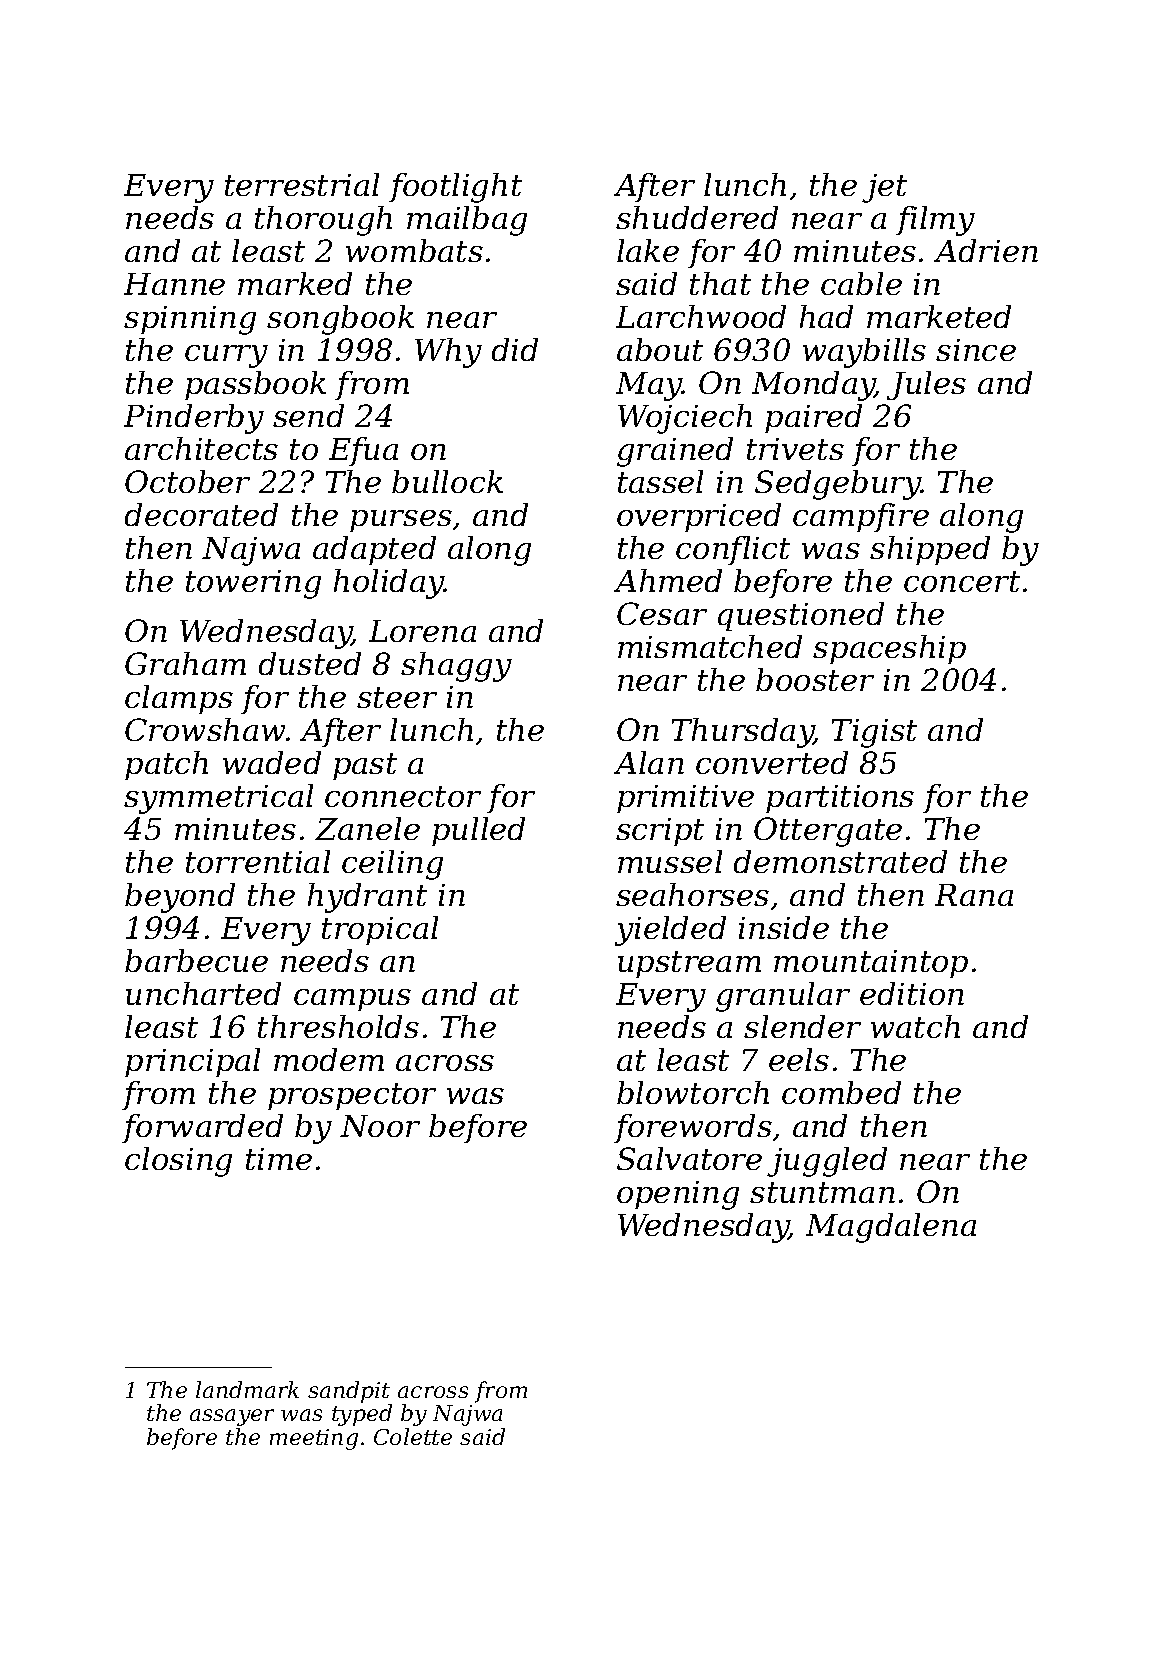 The image size is (1165, 1654). What do you see at coordinates (232, 1417) in the page?
I see `assayer` at bounding box center [232, 1417].
